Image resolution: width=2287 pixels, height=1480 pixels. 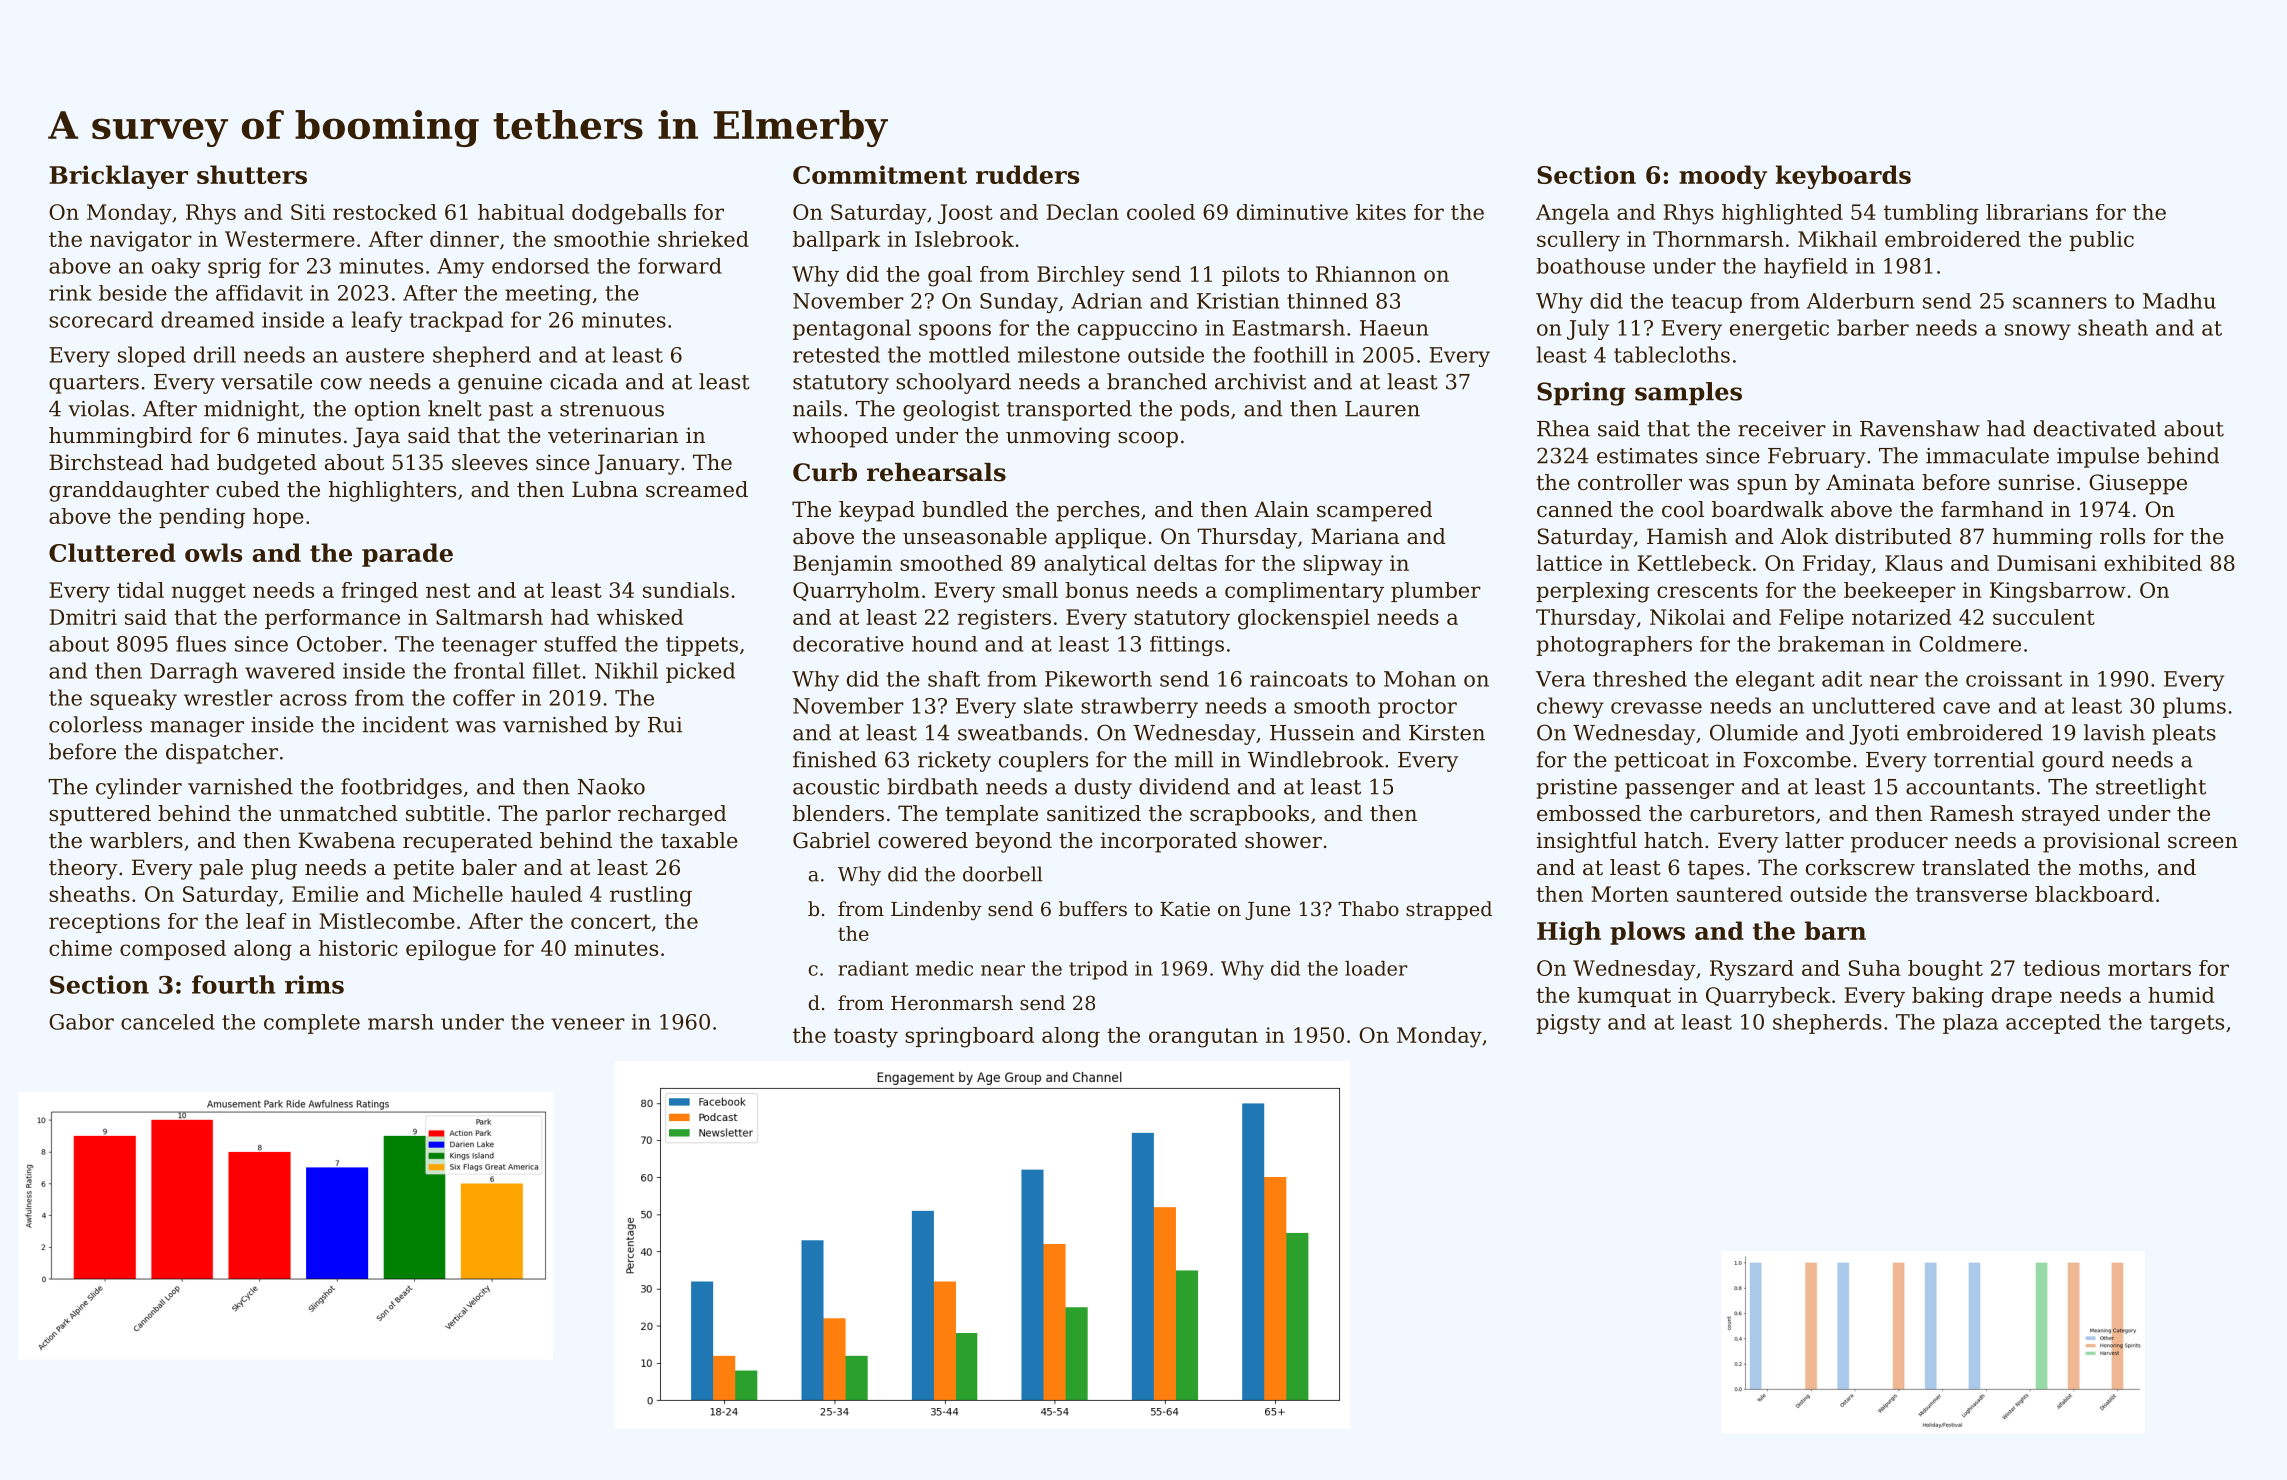 I want to click on tapes, so click(x=1716, y=870).
